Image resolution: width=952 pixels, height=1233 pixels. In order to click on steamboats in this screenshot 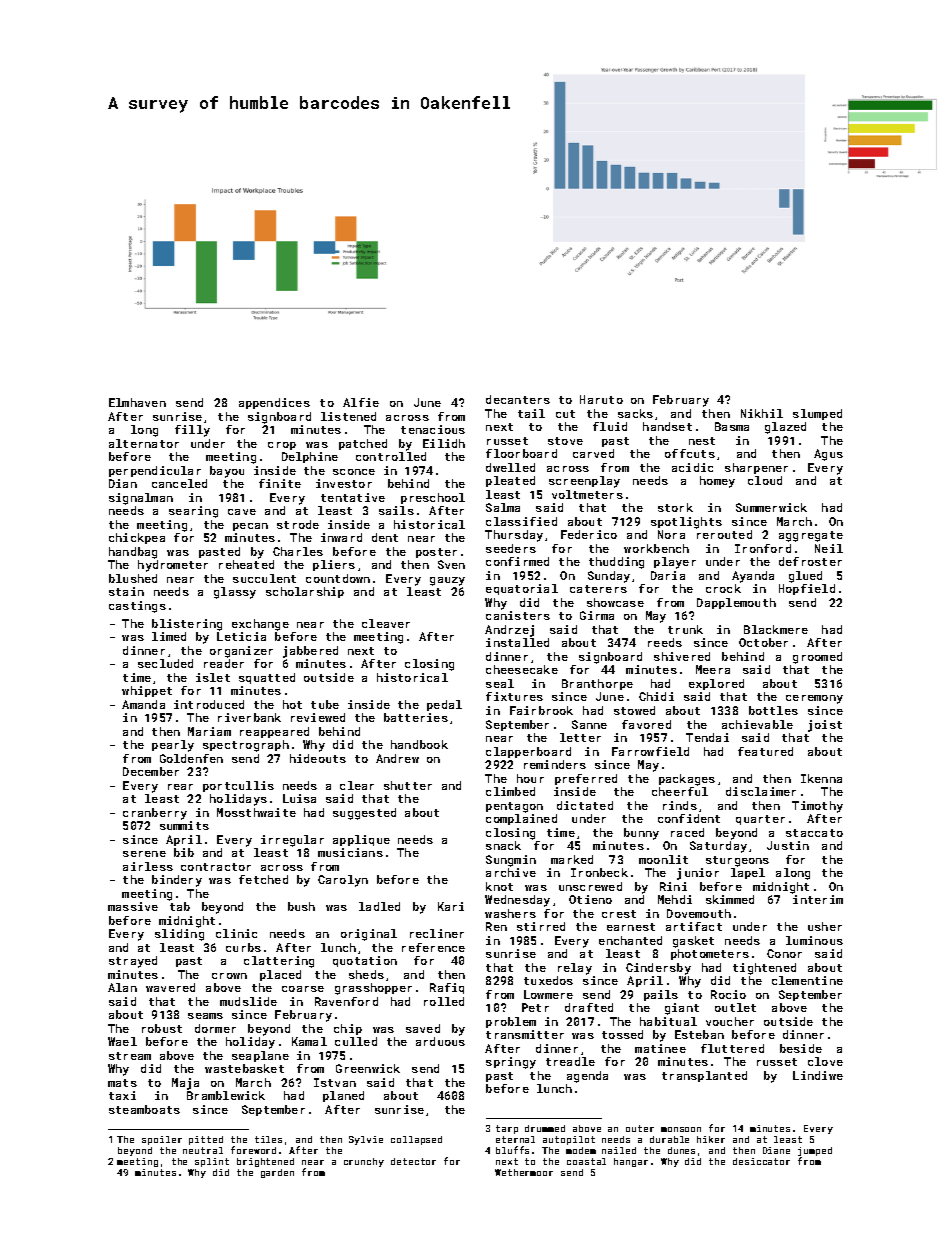, I will do `click(144, 1109)`.
